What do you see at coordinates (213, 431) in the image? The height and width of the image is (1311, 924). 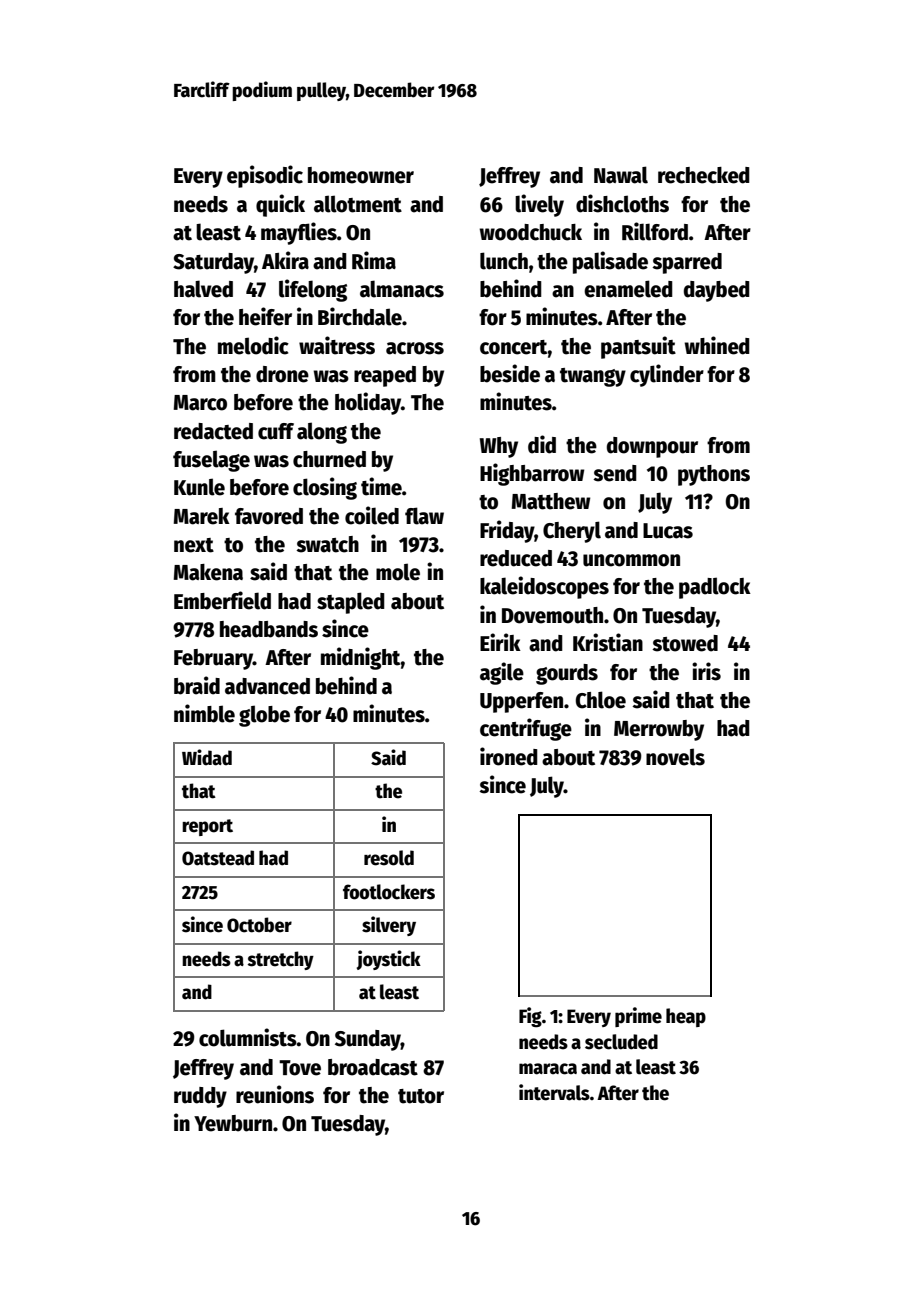 I see `redacted` at bounding box center [213, 431].
